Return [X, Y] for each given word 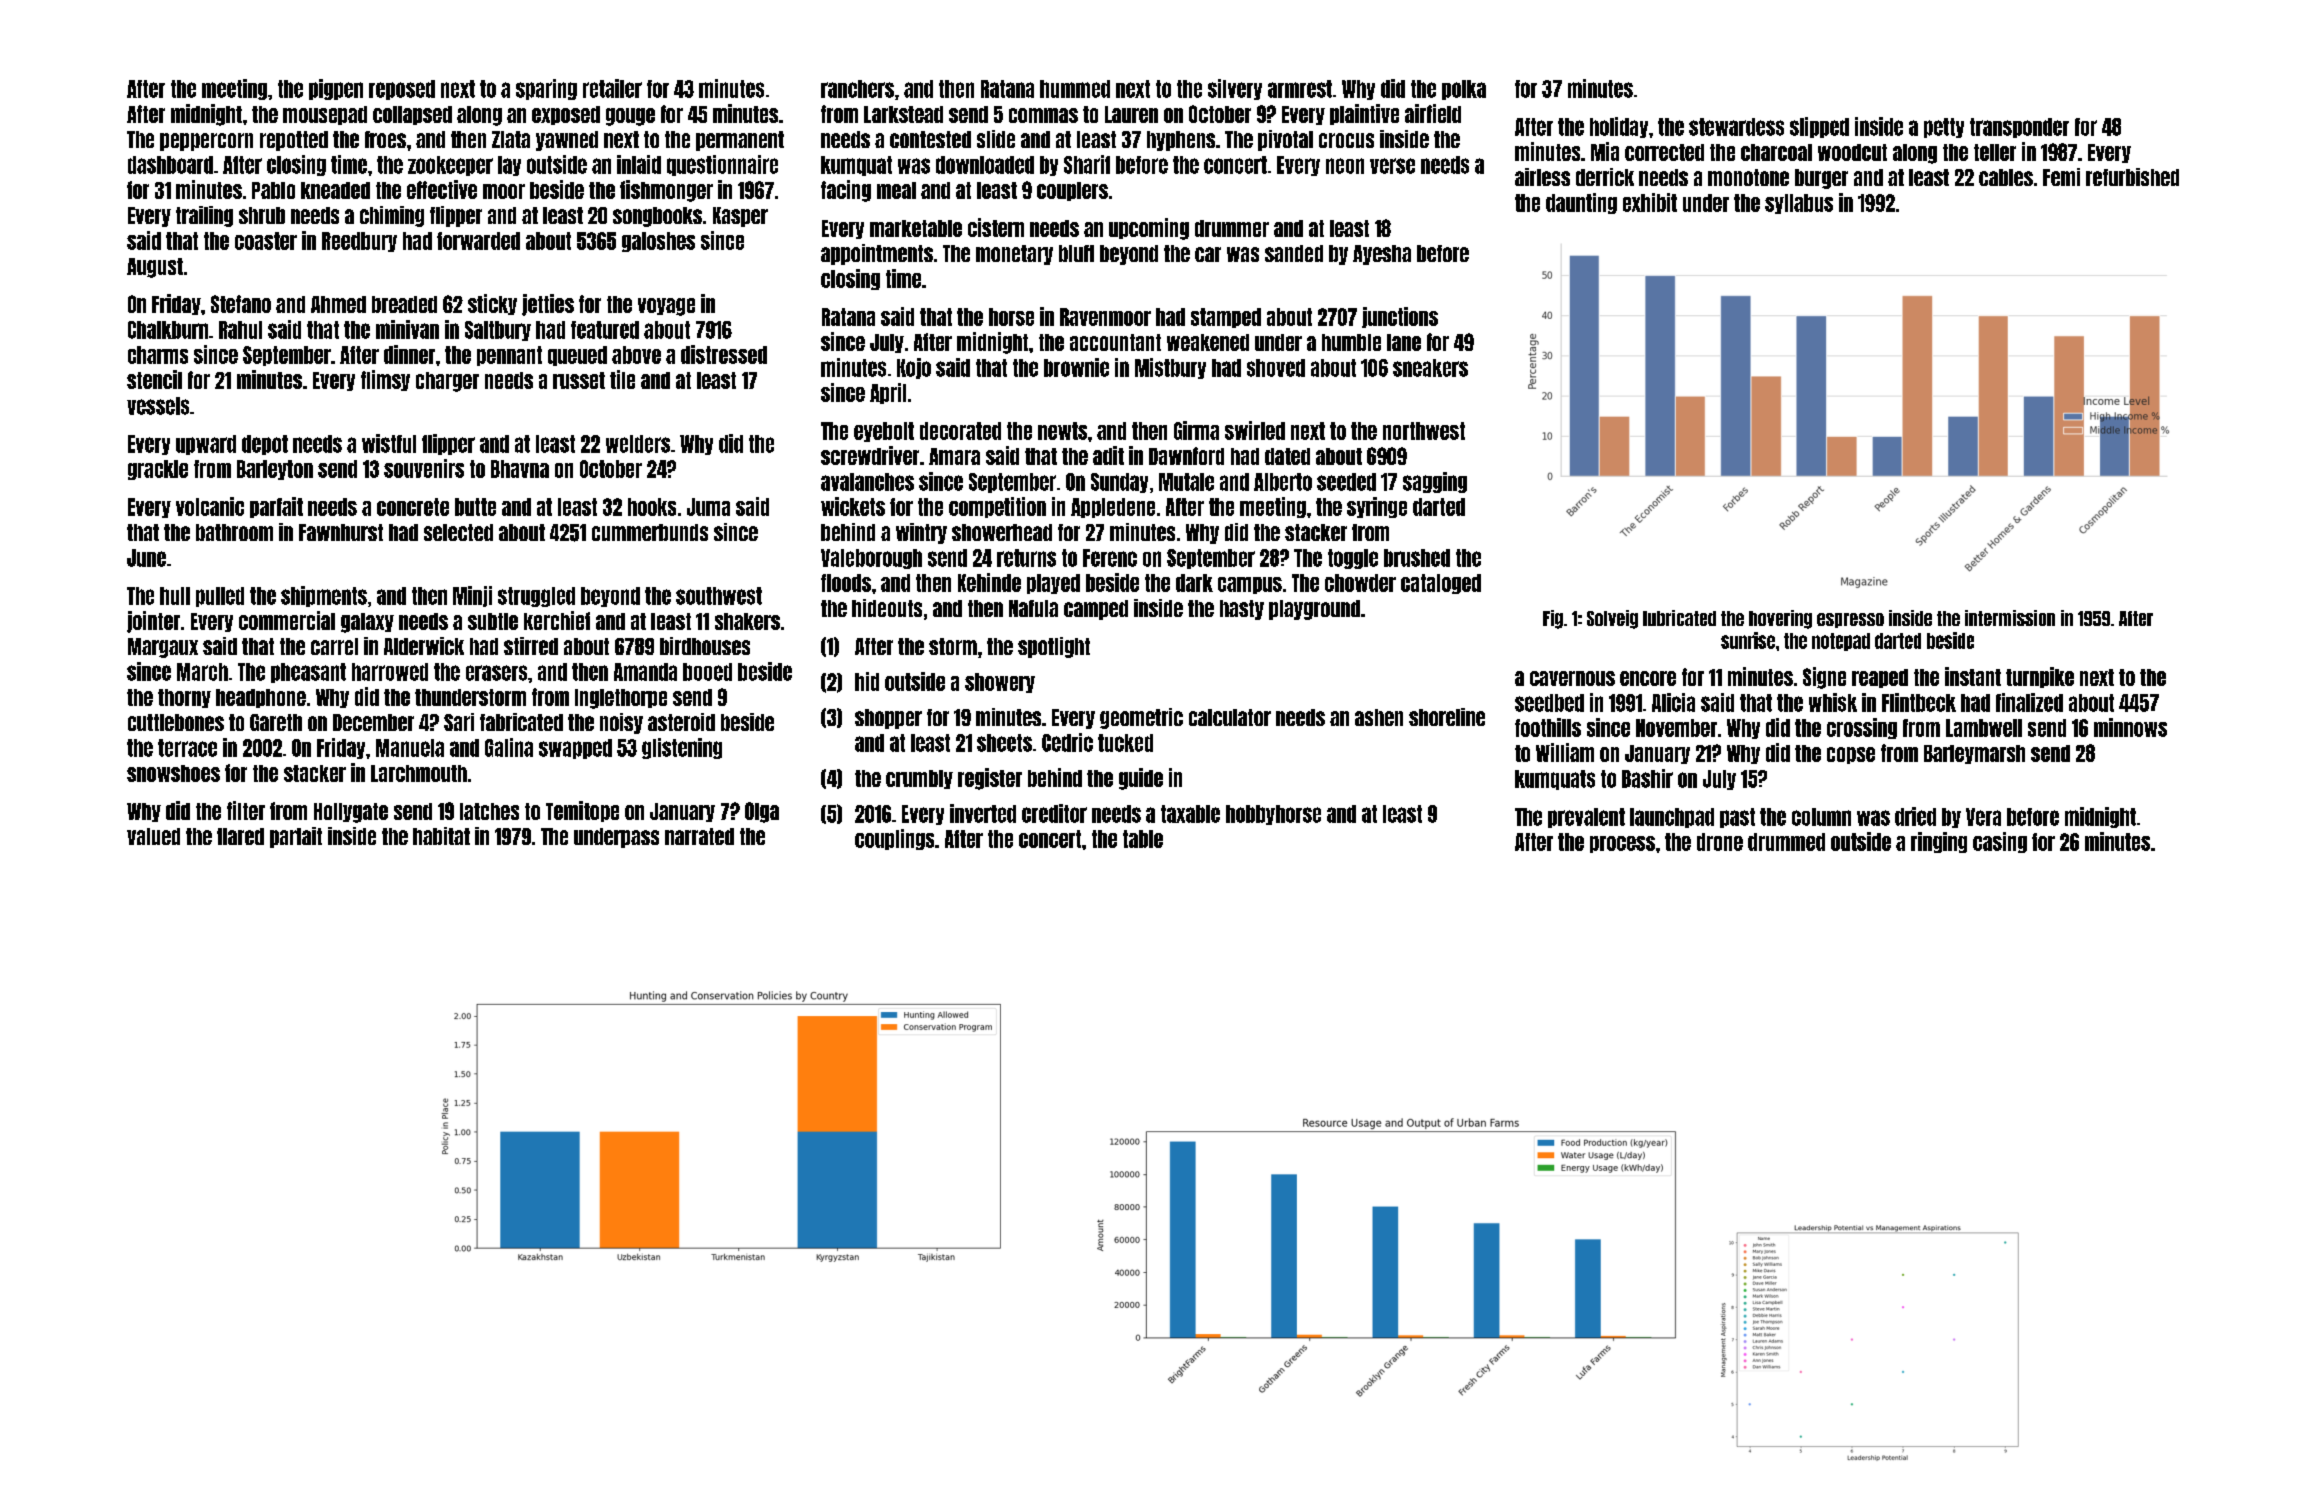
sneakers [1430, 368]
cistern [996, 227]
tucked [1125, 743]
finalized [2029, 702]
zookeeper [450, 166]
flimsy [385, 380]
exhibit [1650, 202]
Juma [708, 507]
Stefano [241, 304]
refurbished [2132, 177]
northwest [1424, 431]
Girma [1196, 430]
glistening [682, 748]
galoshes [658, 242]
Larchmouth [419, 773]
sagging [1435, 482]
